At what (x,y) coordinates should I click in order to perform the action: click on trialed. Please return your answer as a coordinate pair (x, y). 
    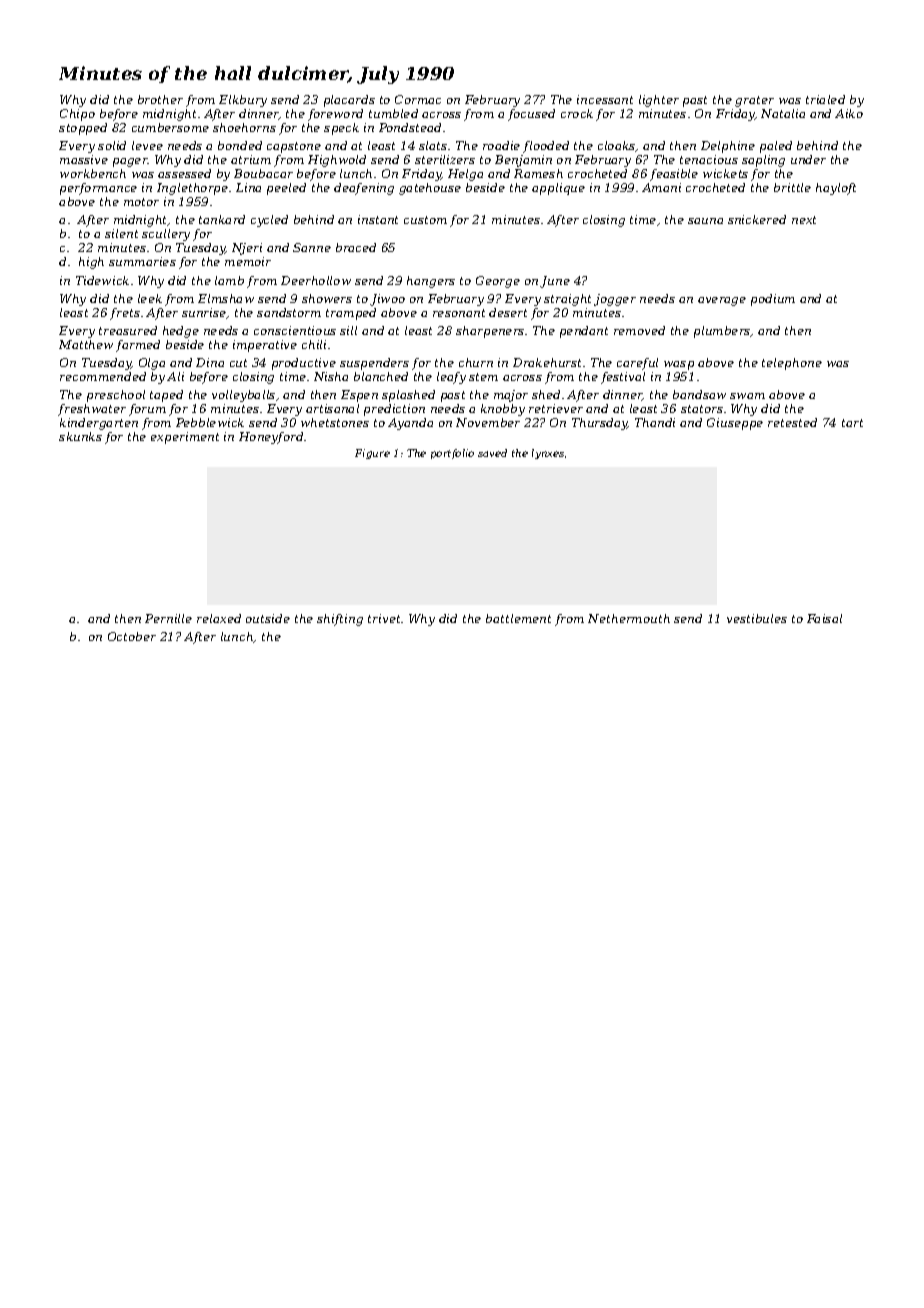
    Looking at the image, I should click on (825, 99).
